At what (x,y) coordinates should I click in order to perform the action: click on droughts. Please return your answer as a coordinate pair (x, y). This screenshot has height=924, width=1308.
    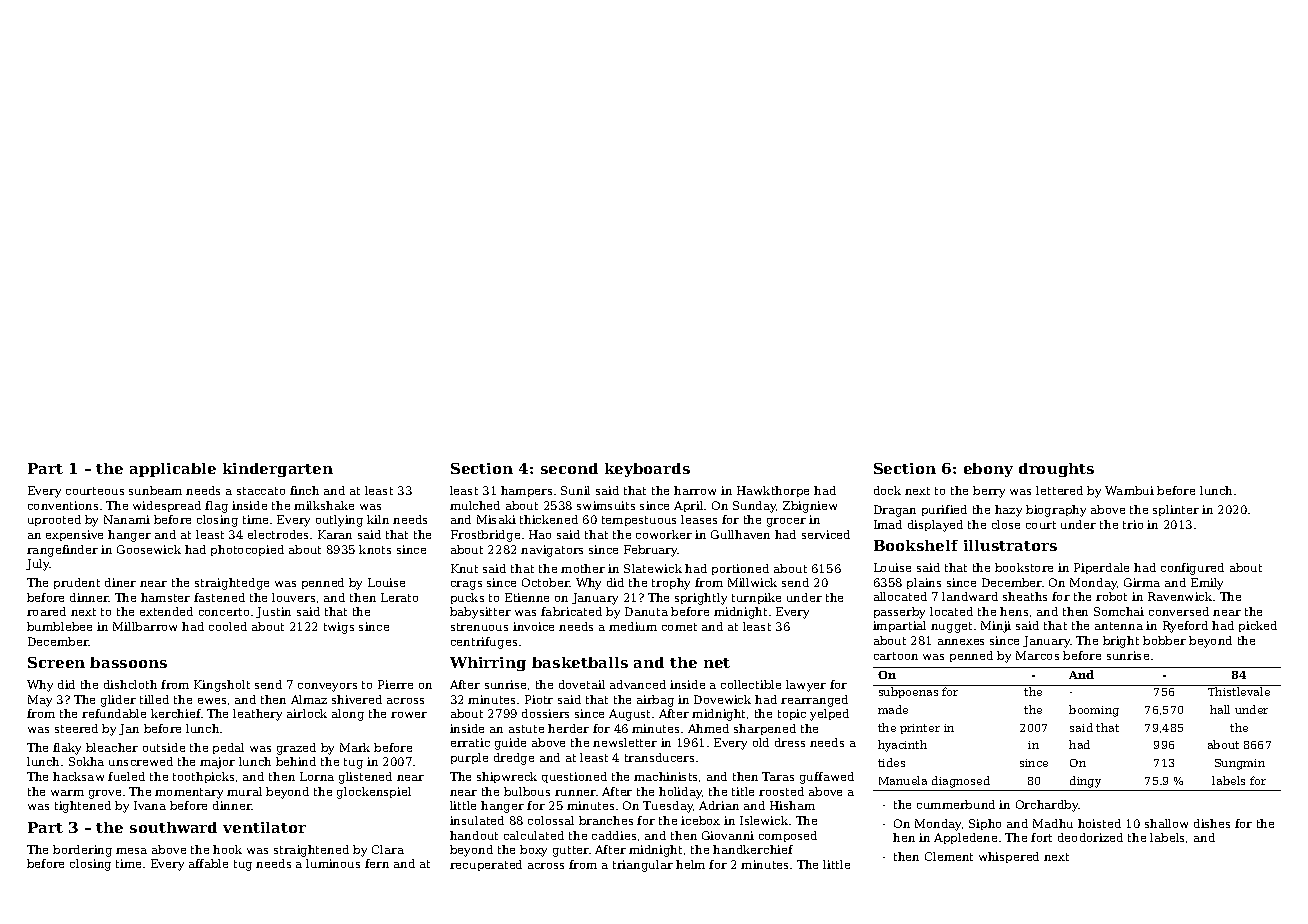
    Looking at the image, I should click on (1056, 470).
